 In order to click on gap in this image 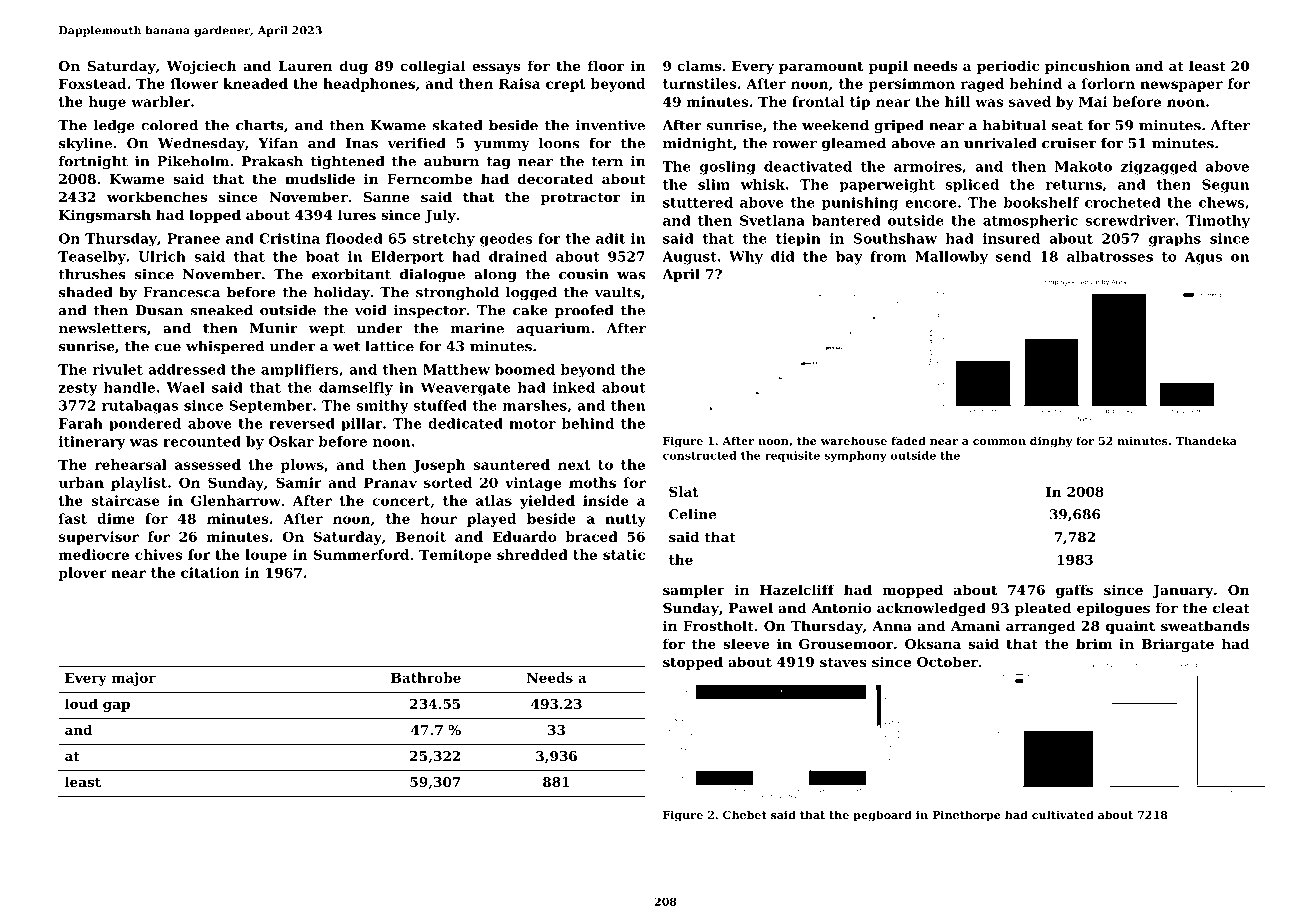, I will do `click(116, 707)`.
